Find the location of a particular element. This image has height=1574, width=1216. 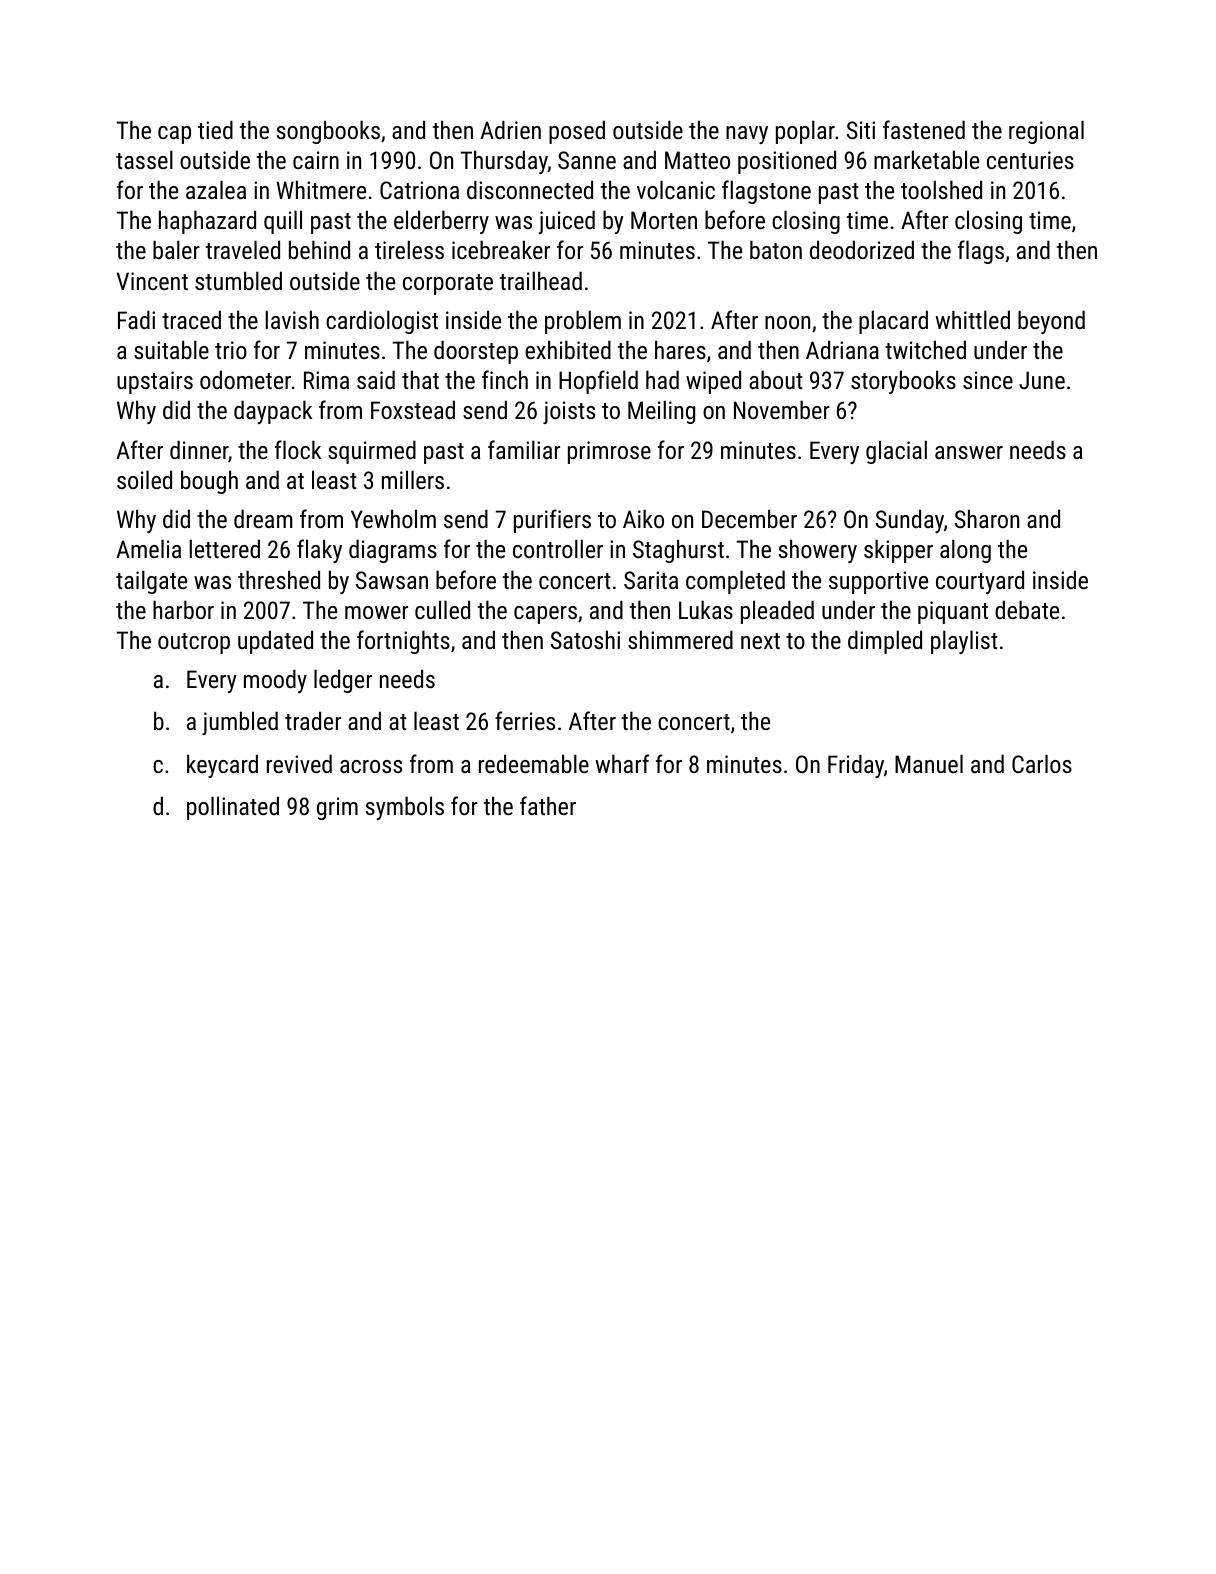

corporate is located at coordinates (448, 284).
